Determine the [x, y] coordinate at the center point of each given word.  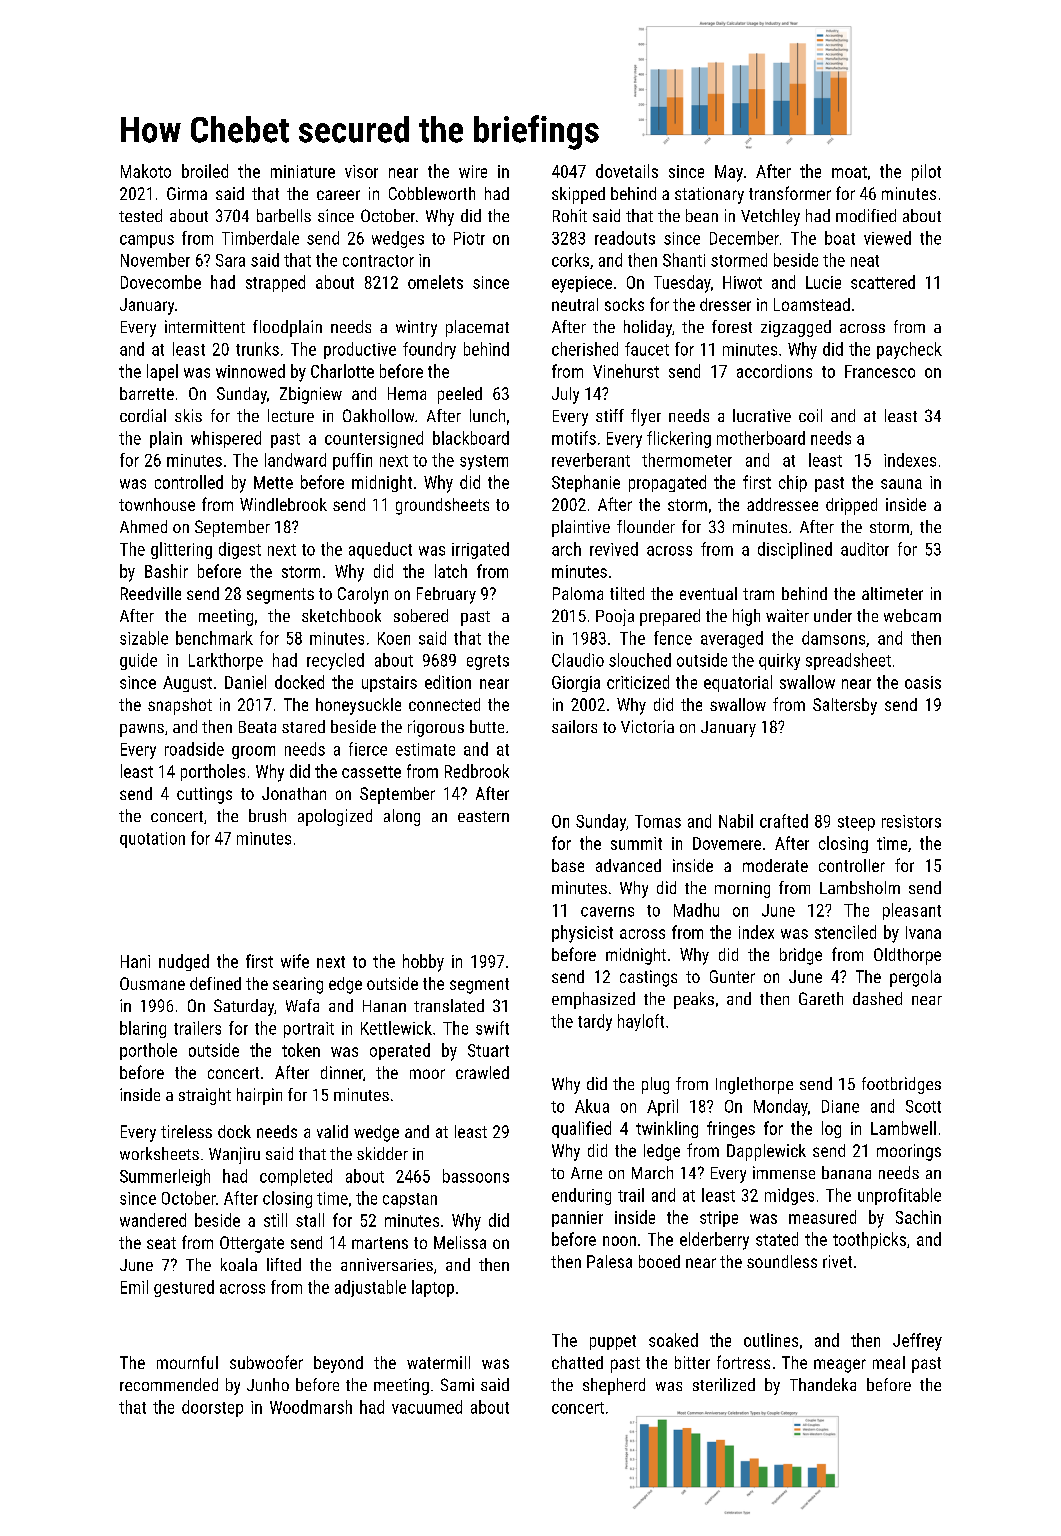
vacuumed [427, 1407]
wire [473, 171]
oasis [923, 682]
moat [849, 172]
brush [267, 815]
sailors [574, 726]
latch [451, 571]
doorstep [212, 1408]
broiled [205, 171]
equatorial [738, 683]
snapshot [180, 706]
